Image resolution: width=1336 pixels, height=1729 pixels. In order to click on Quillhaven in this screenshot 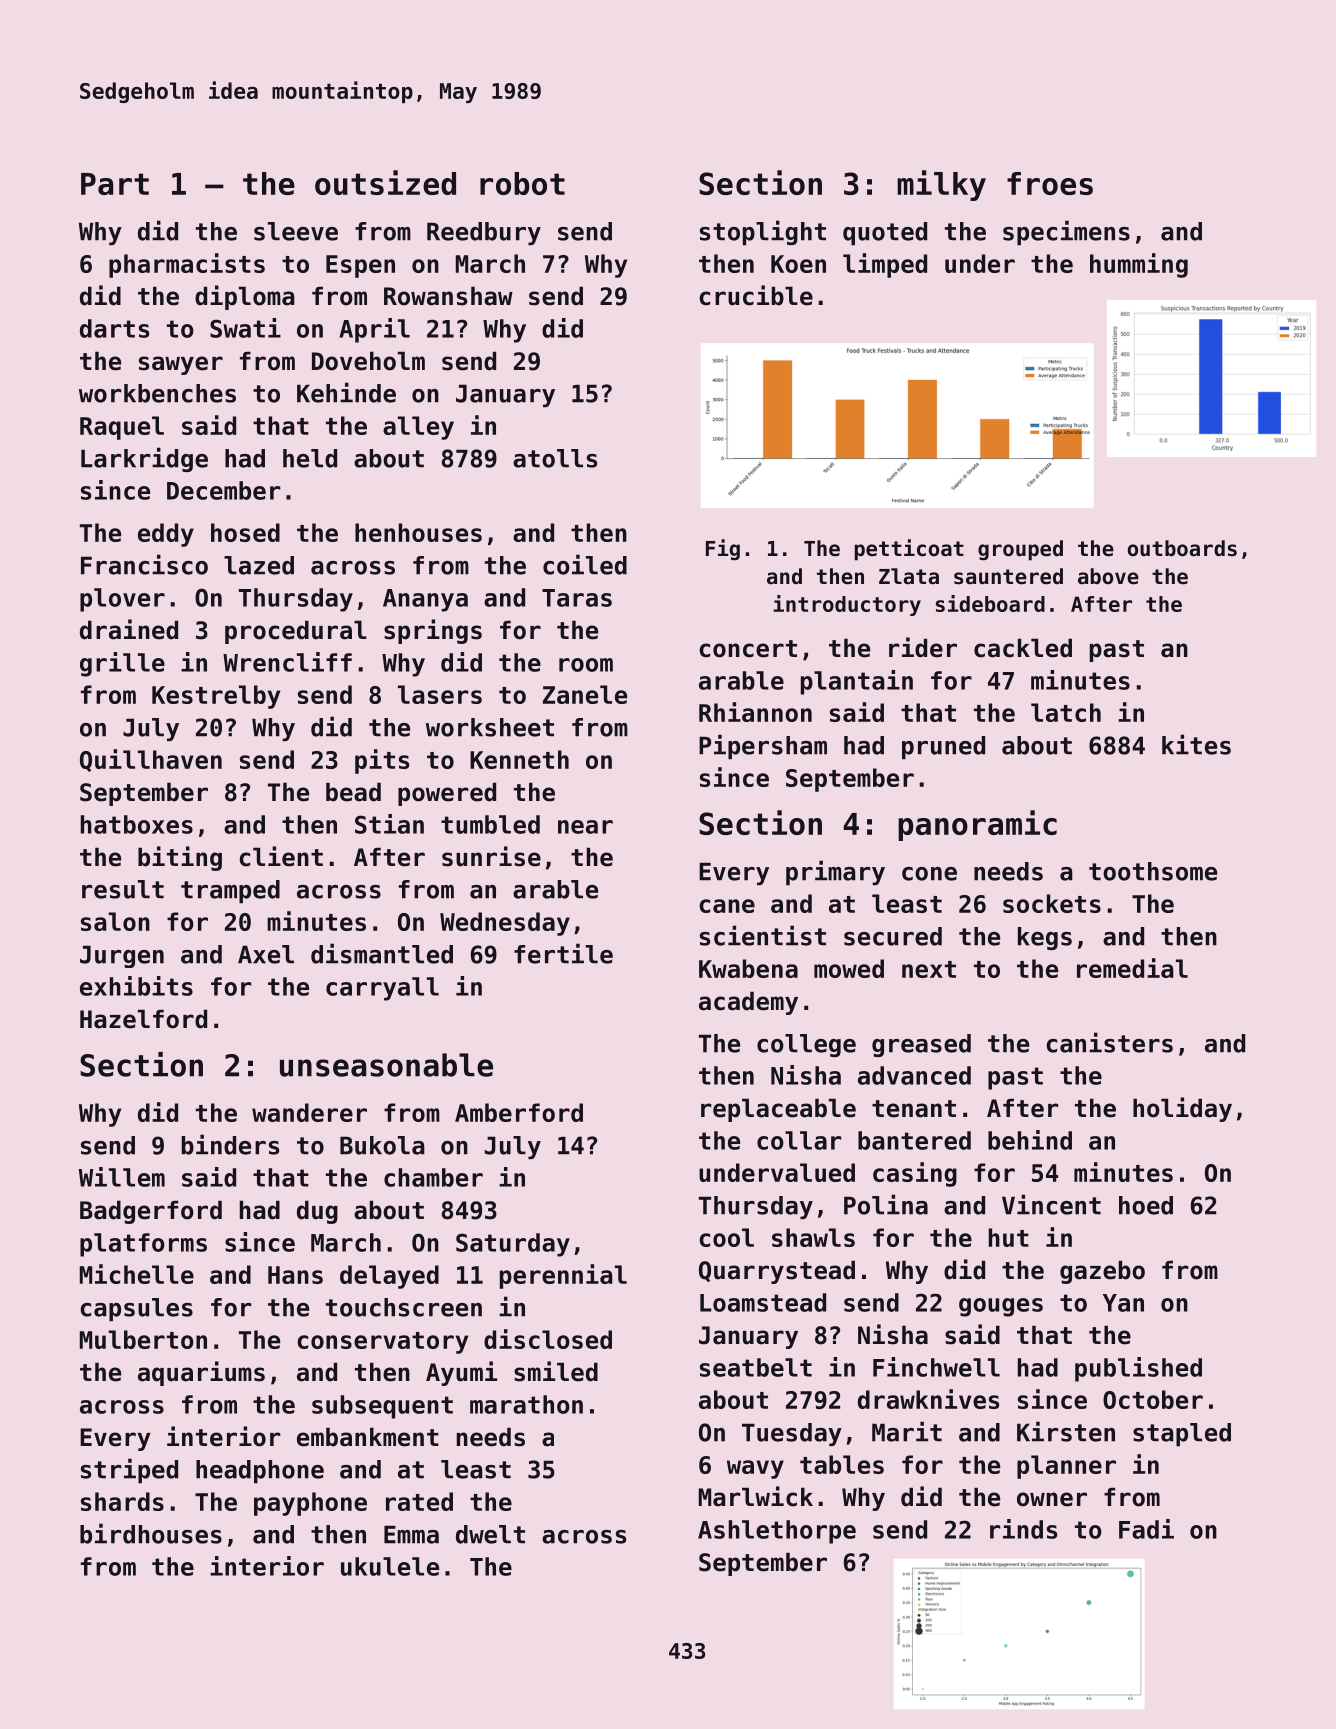, I will do `click(151, 760)`.
